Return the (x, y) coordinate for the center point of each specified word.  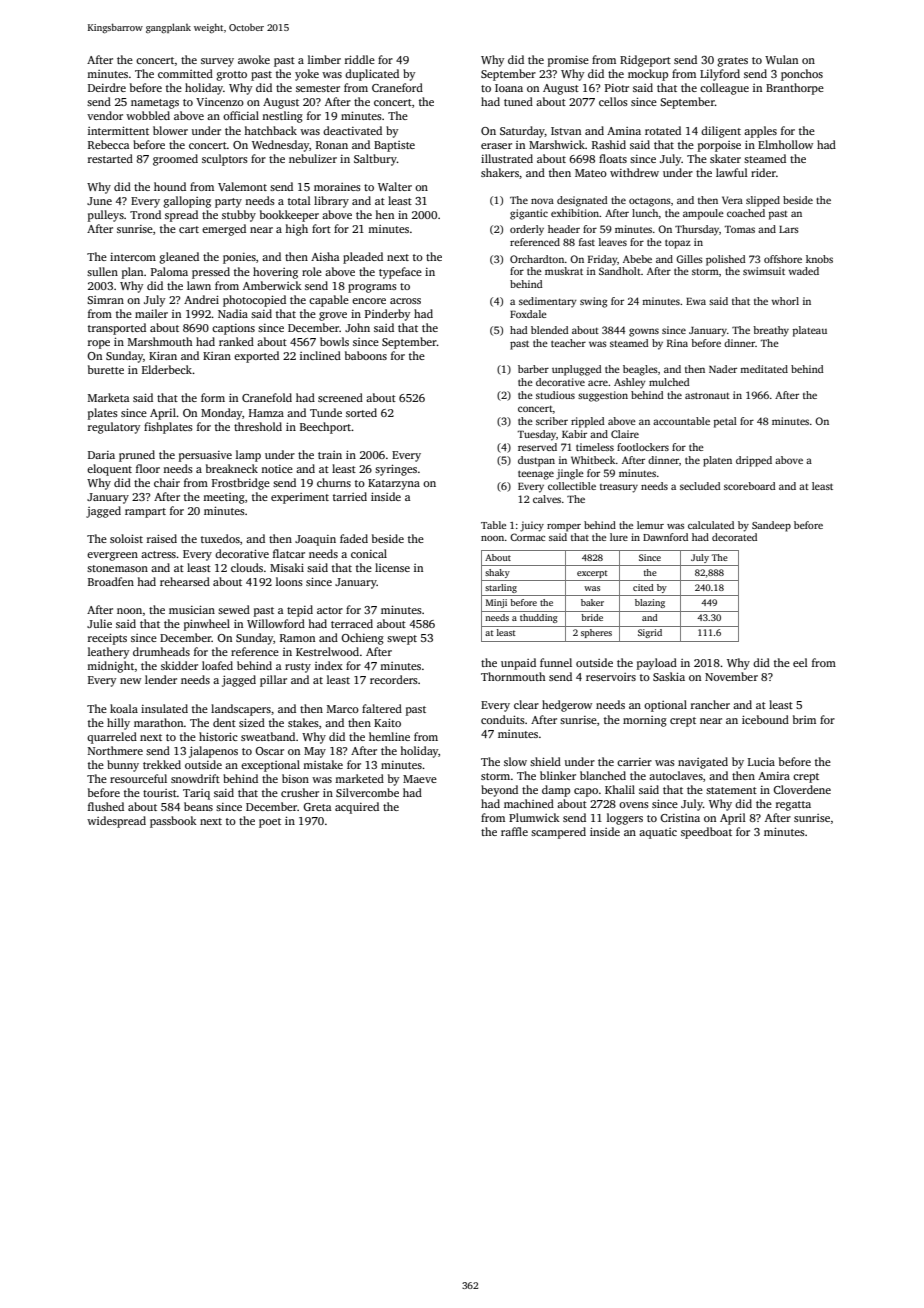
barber (533, 369)
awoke (254, 59)
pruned (137, 456)
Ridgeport (645, 61)
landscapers (241, 710)
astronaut (707, 395)
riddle (360, 59)
